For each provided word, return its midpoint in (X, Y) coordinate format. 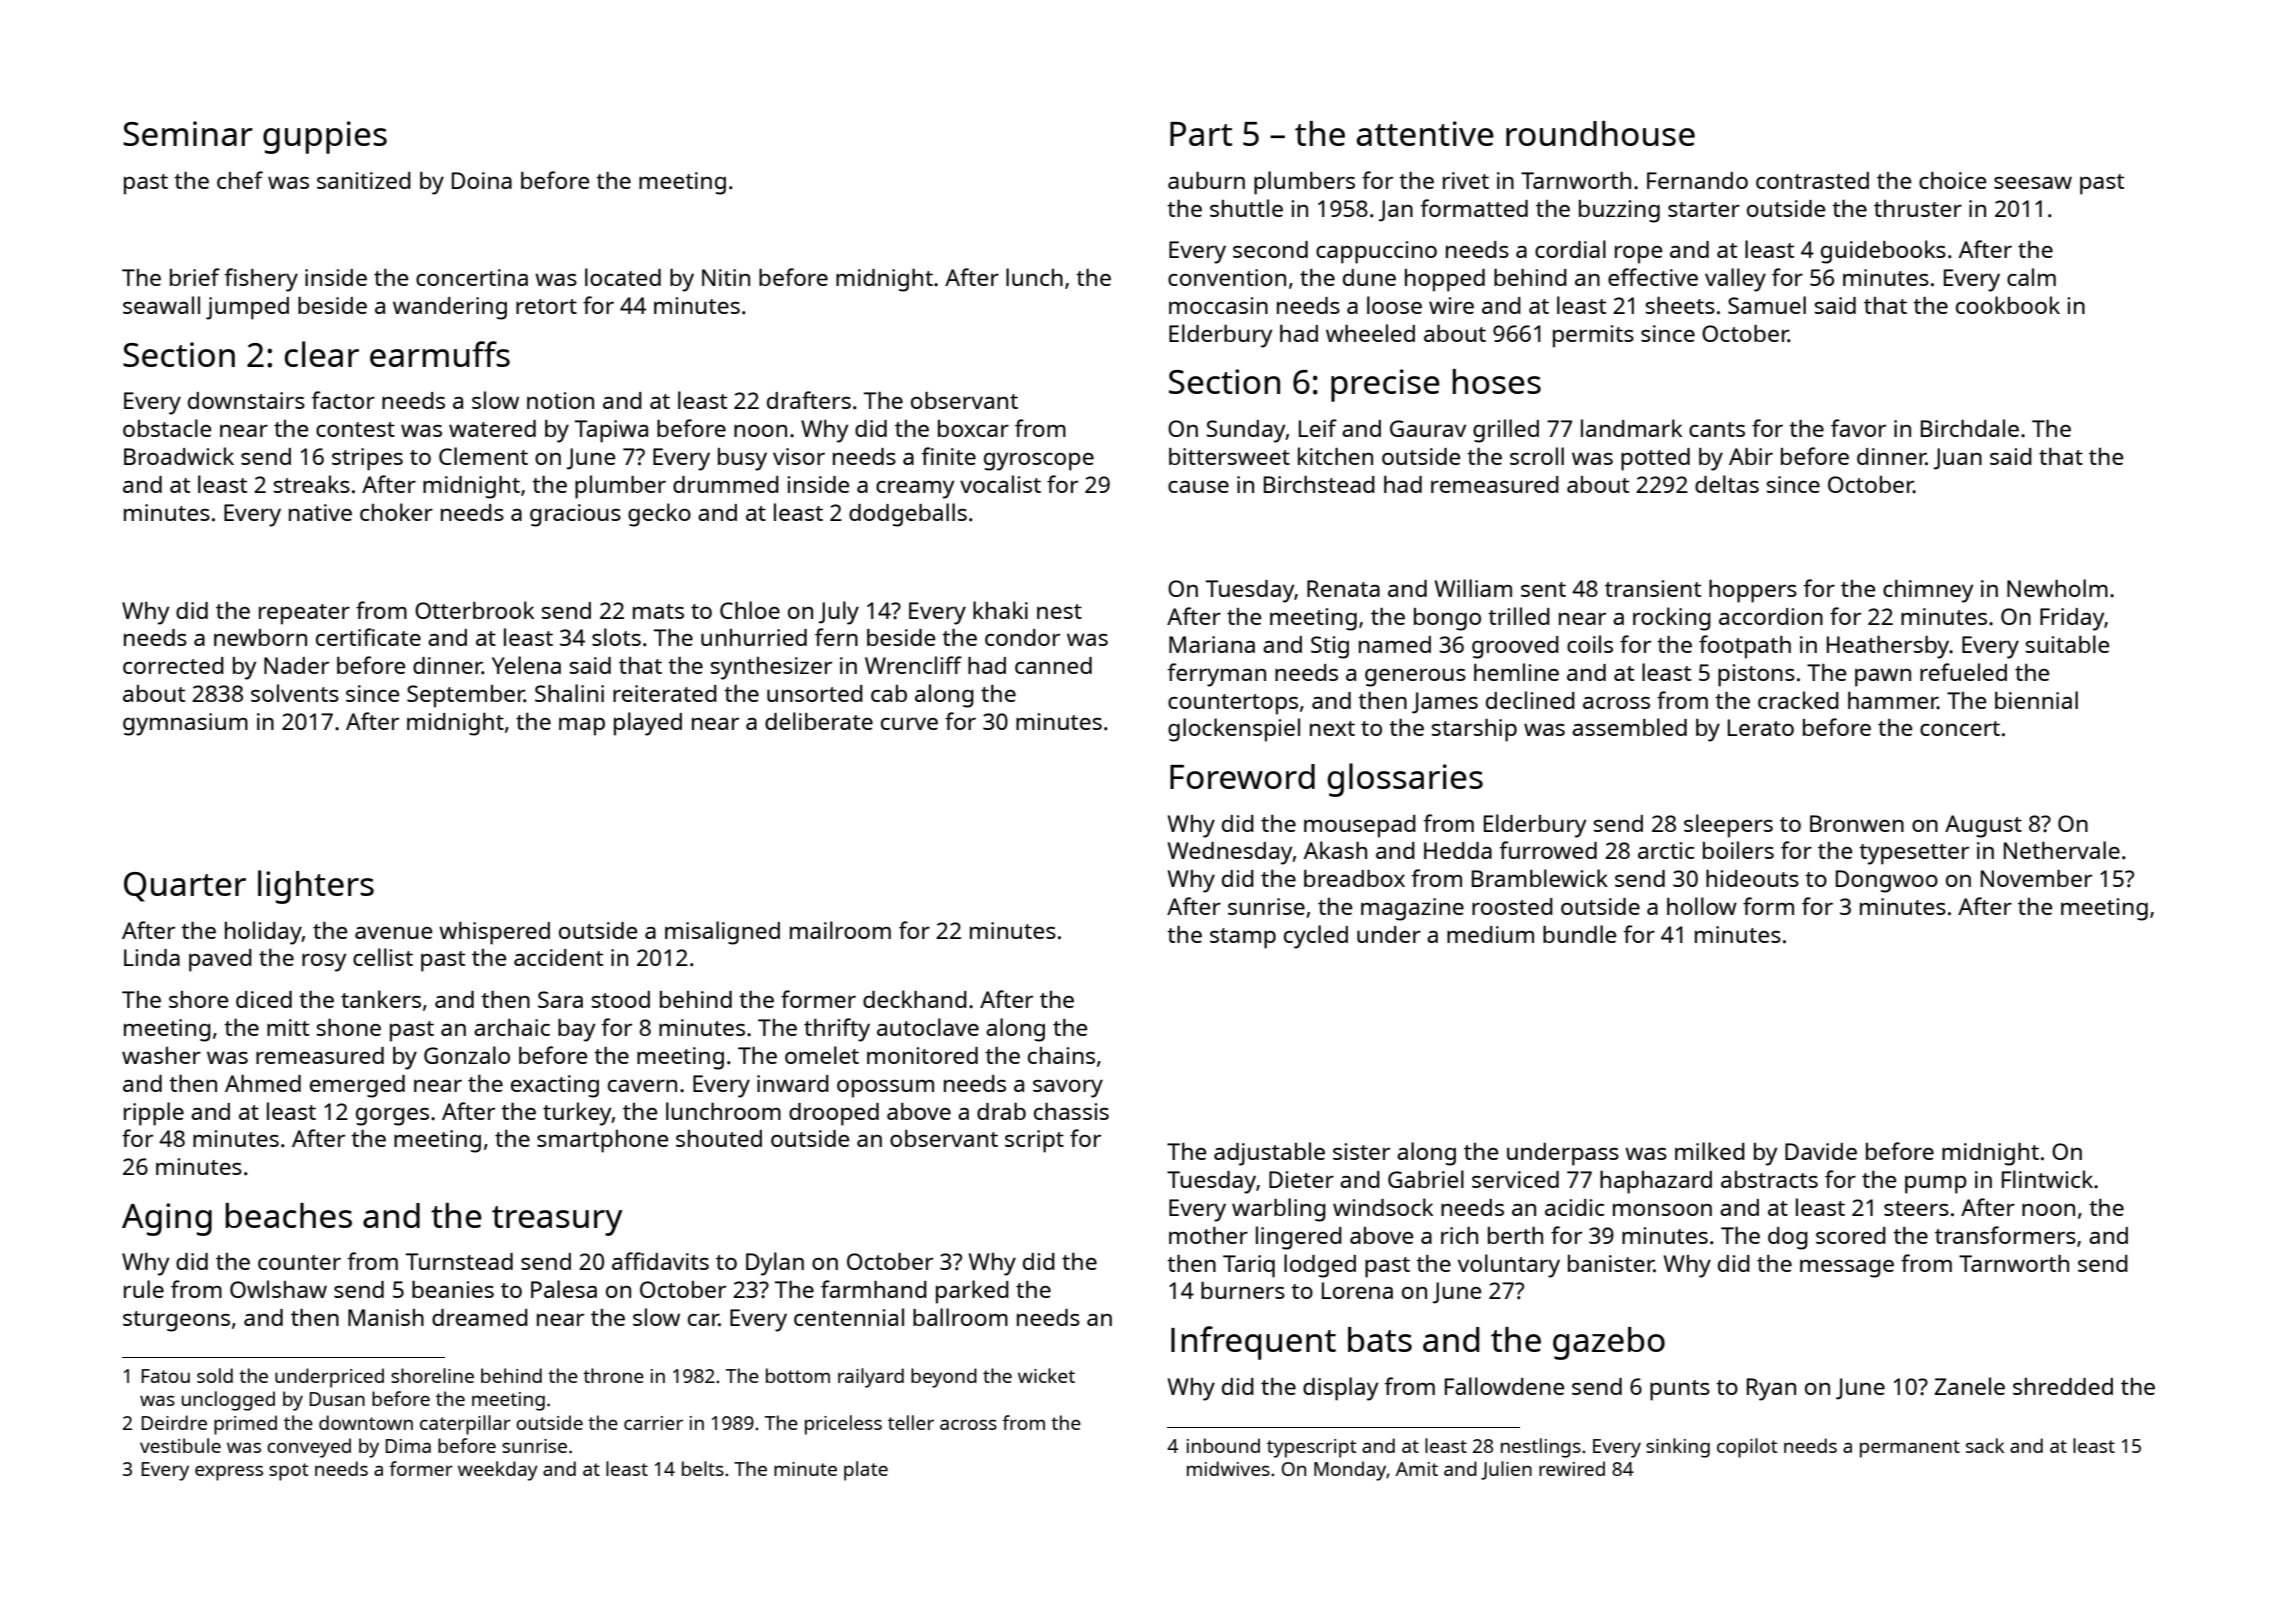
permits (1593, 336)
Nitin (726, 277)
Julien (1506, 1470)
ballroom (960, 1317)
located (623, 277)
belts (703, 1468)
